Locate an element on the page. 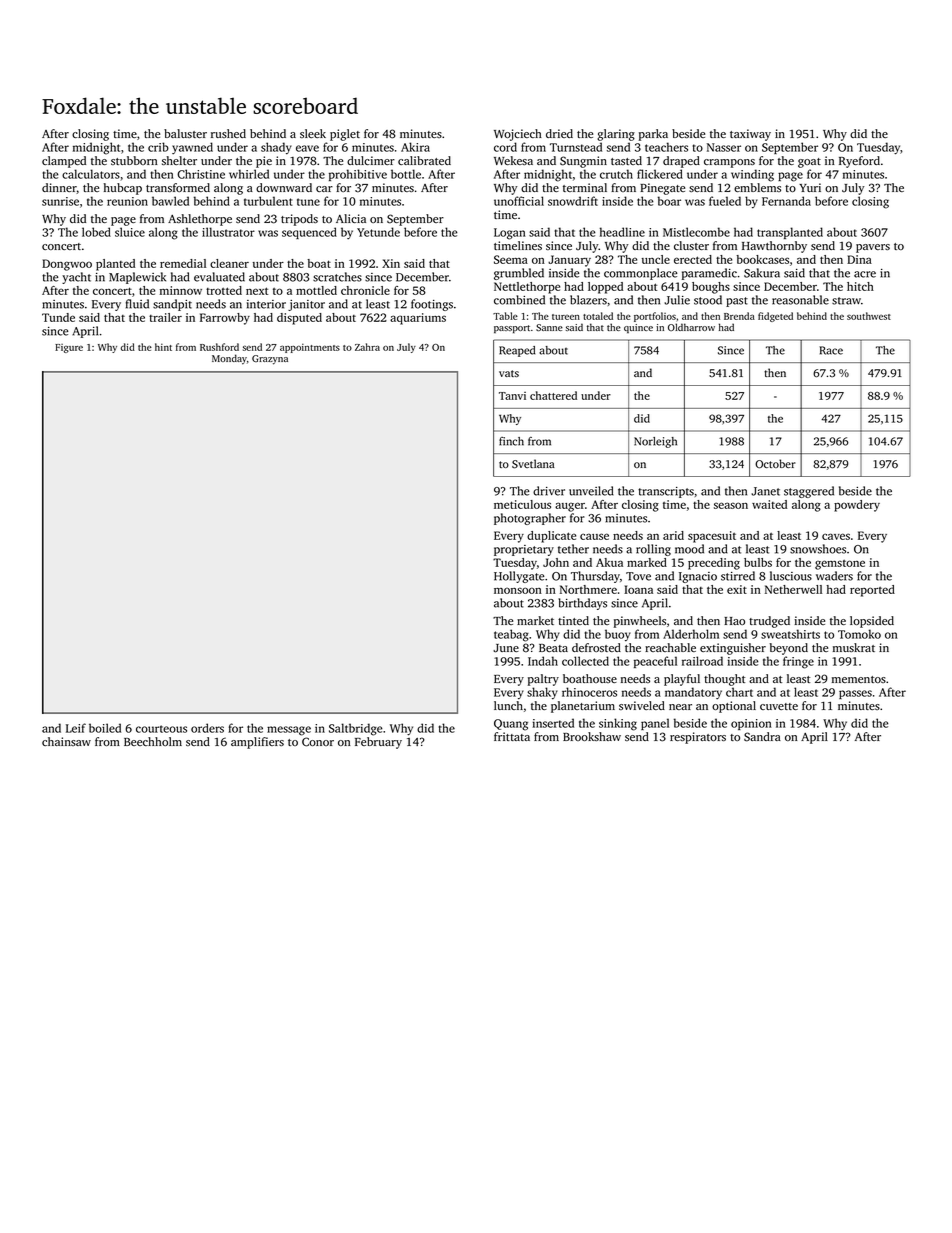 Image resolution: width=952 pixels, height=1233 pixels. appointments is located at coordinates (310, 348).
